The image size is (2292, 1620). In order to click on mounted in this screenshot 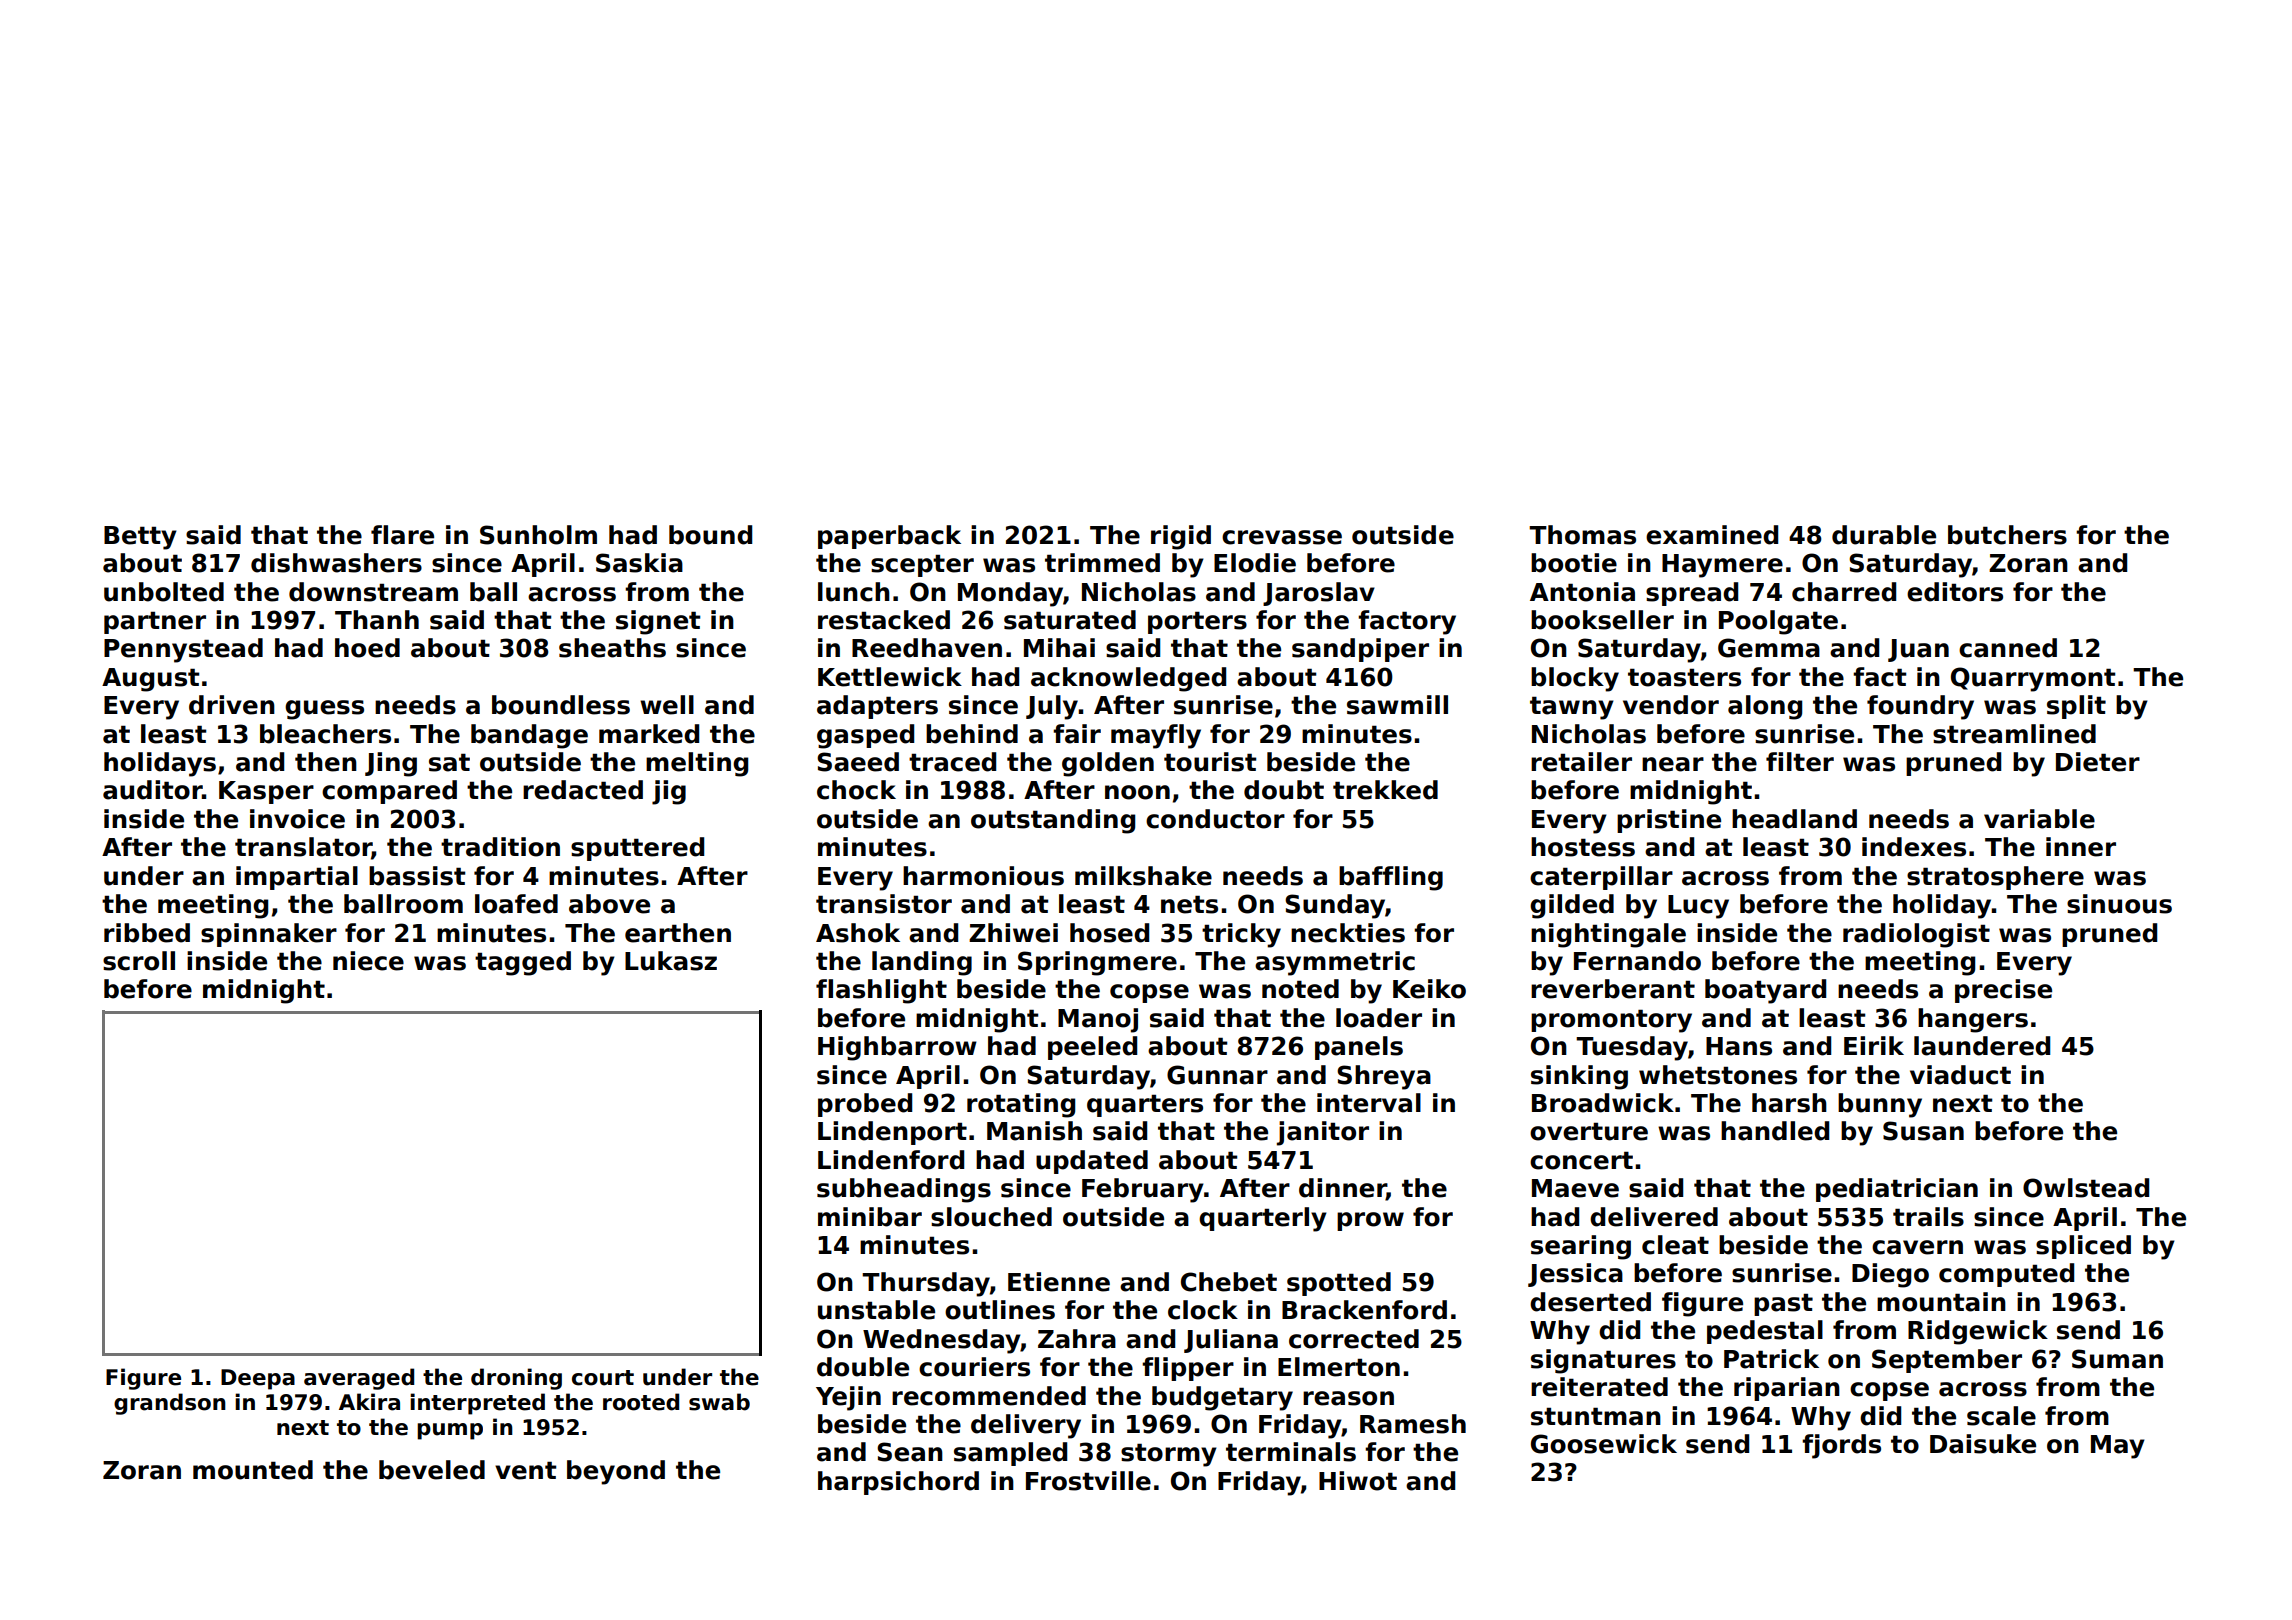, I will do `click(253, 1470)`.
